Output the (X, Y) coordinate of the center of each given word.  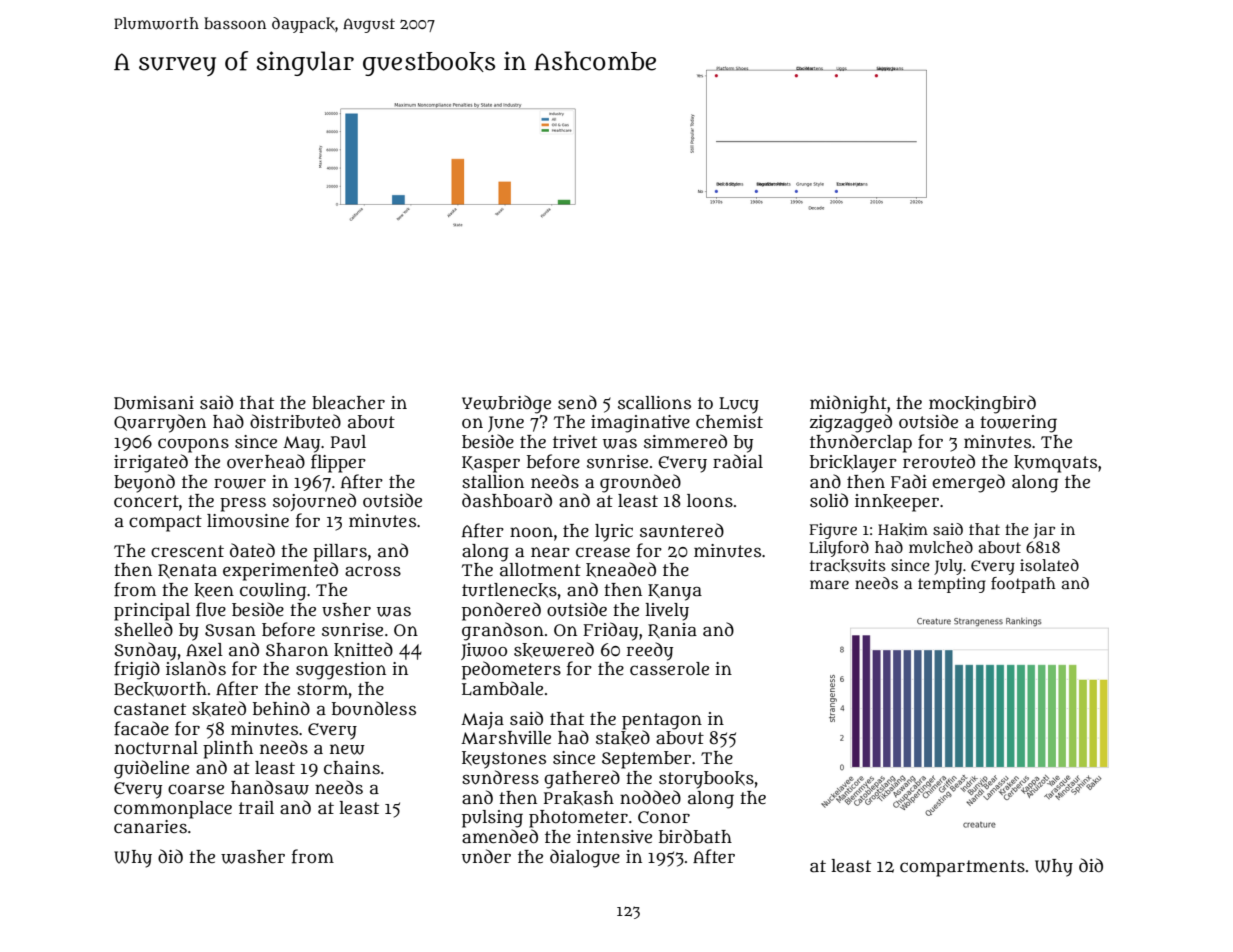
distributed (295, 421)
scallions (654, 403)
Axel (204, 649)
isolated (1049, 565)
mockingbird (982, 404)
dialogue (585, 858)
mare (829, 584)
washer (253, 857)
